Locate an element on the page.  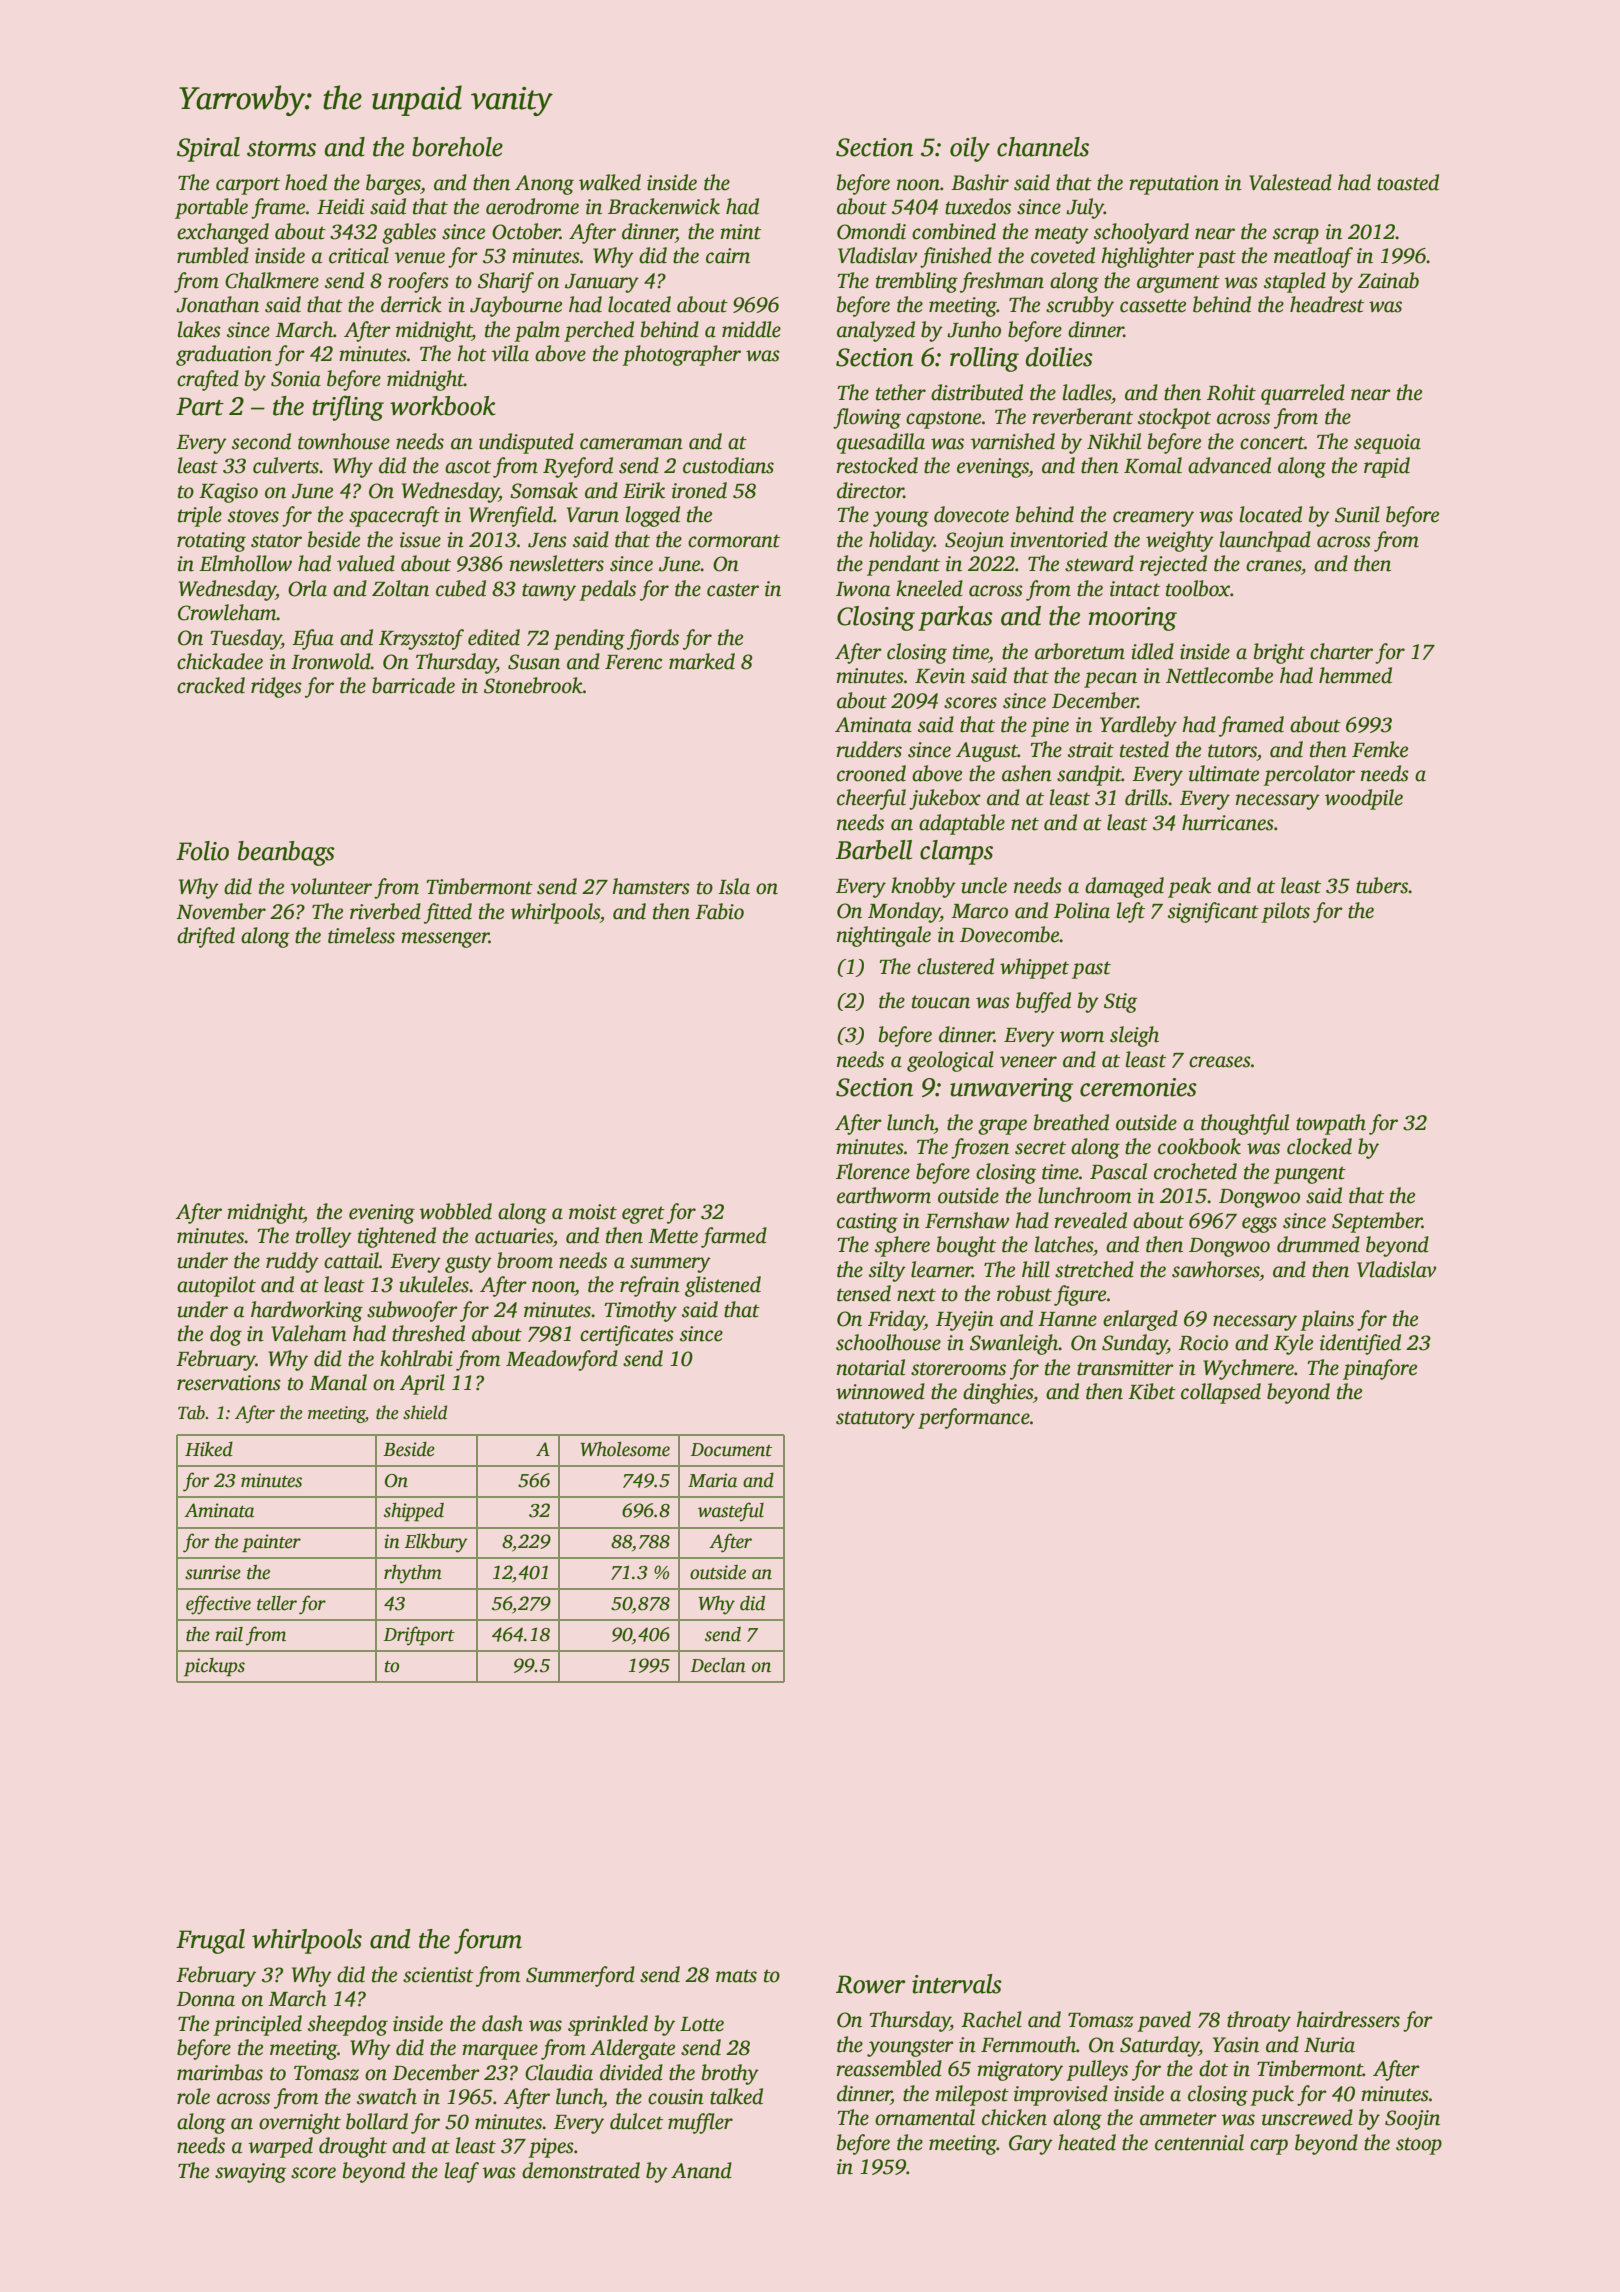
hairdressers is located at coordinates (1348, 2019).
